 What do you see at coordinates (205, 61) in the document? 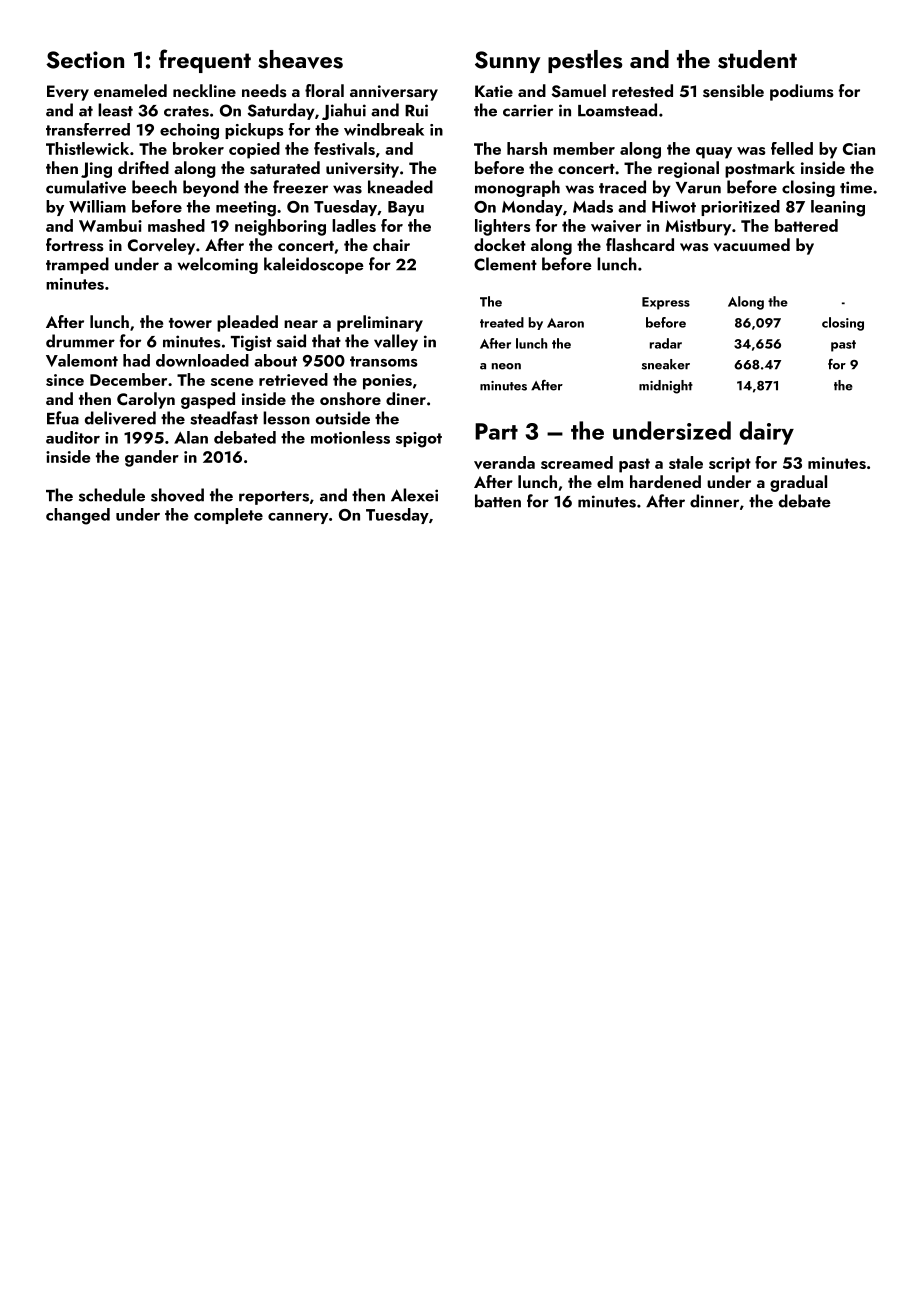
I see `frequent` at bounding box center [205, 61].
